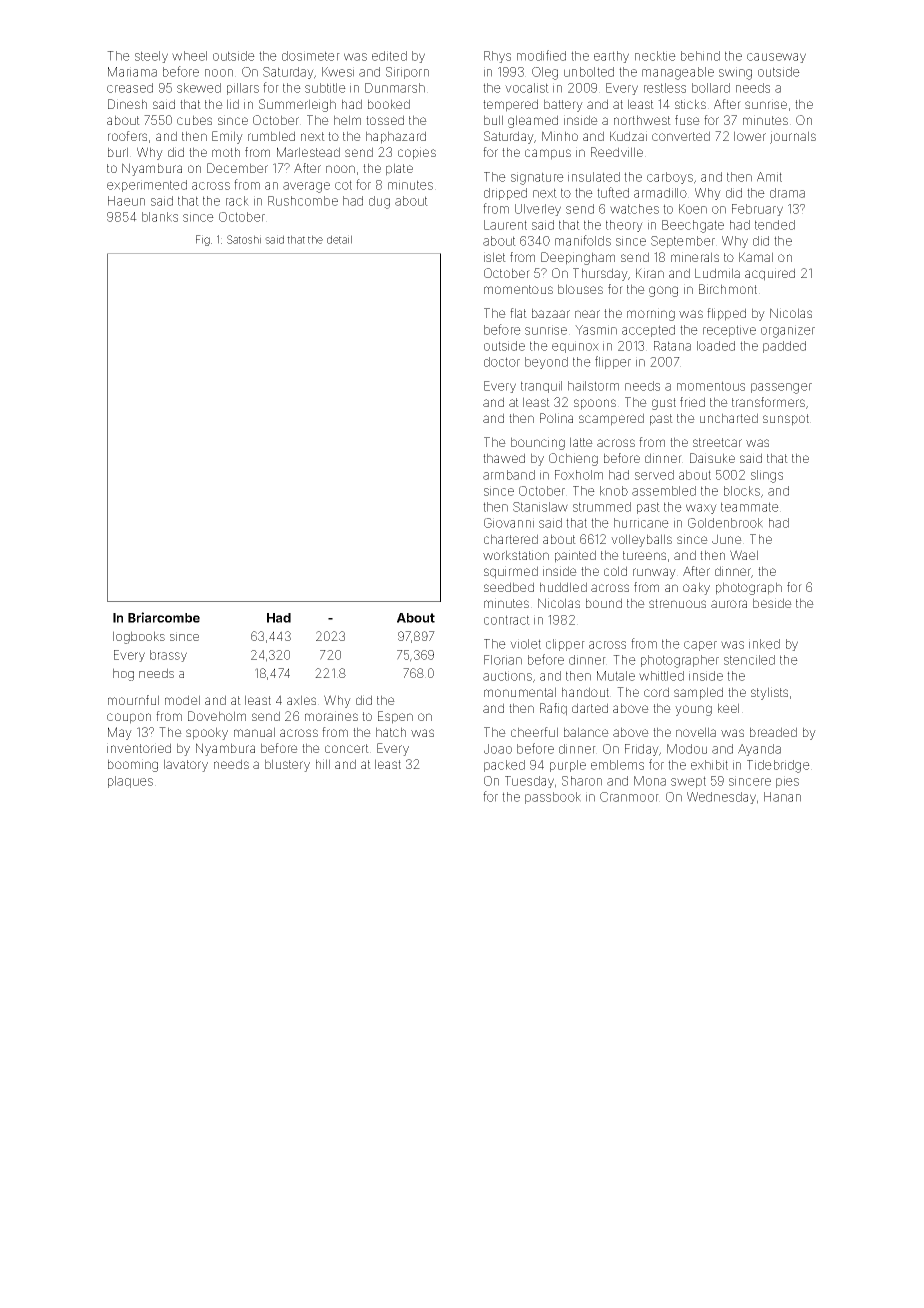 The image size is (924, 1308). I want to click on packed, so click(504, 766).
